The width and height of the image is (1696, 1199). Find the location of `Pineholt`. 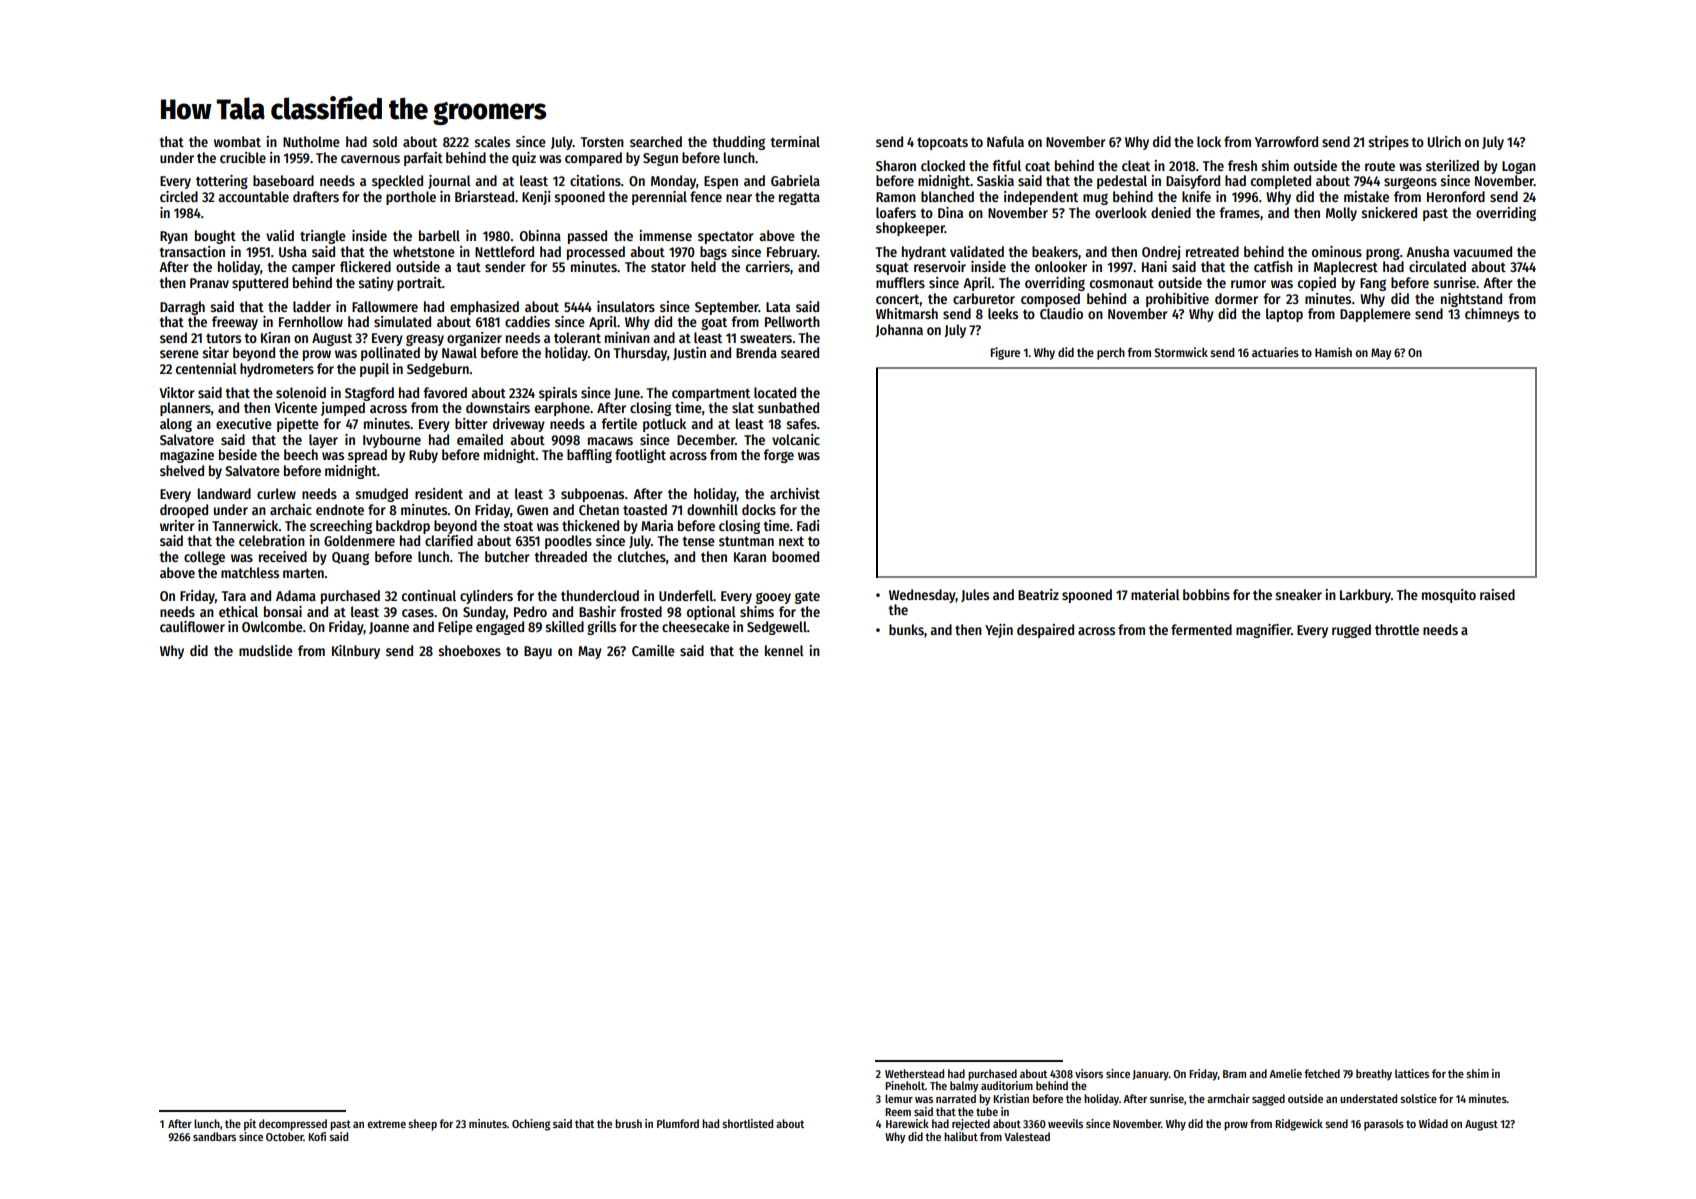

Pineholt is located at coordinates (905, 1085).
